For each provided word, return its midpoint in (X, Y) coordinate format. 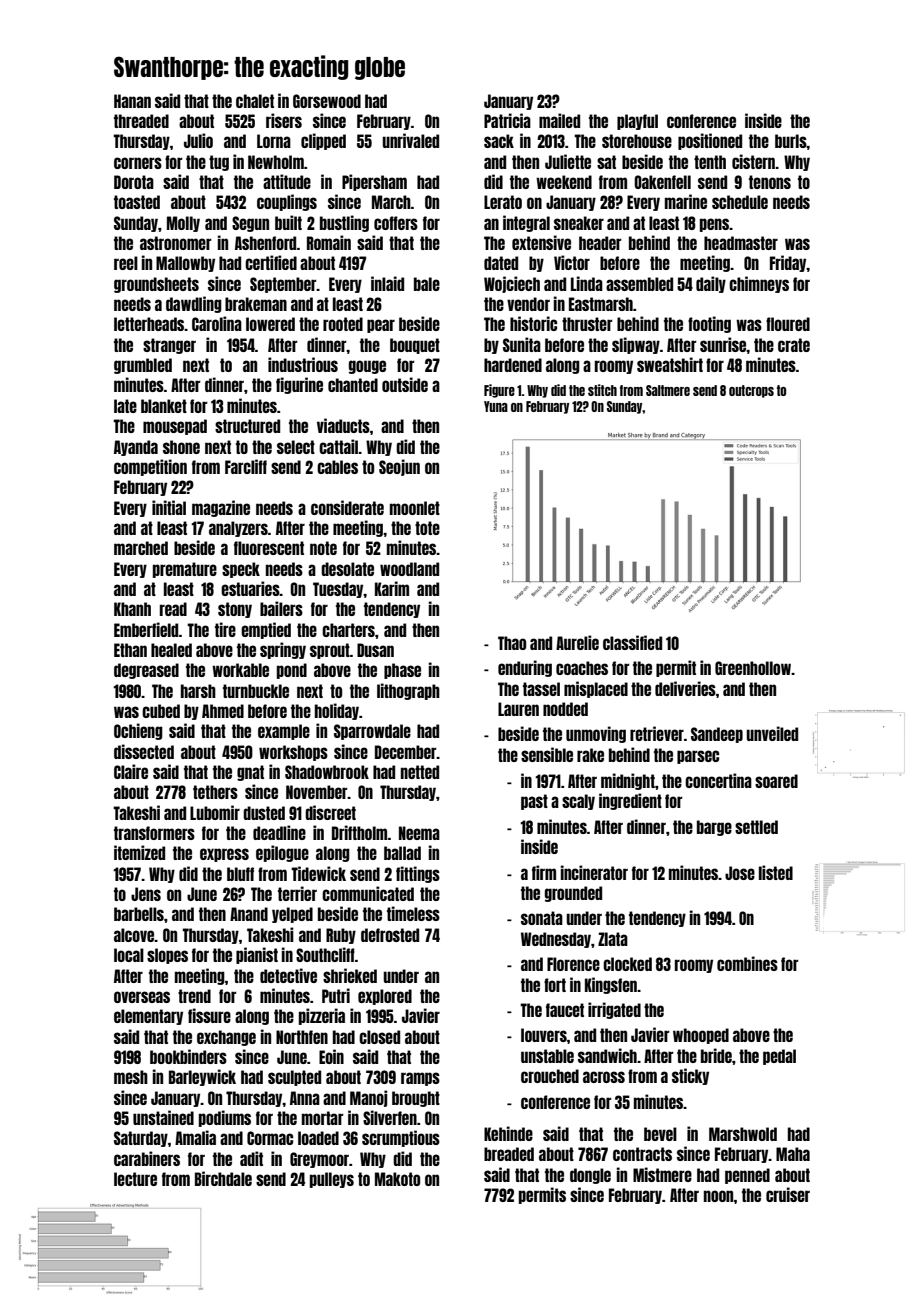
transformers (154, 833)
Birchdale (223, 1178)
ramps (420, 1079)
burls (791, 141)
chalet (255, 101)
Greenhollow (753, 668)
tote (427, 528)
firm (544, 872)
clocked (627, 964)
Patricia (507, 120)
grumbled (143, 366)
